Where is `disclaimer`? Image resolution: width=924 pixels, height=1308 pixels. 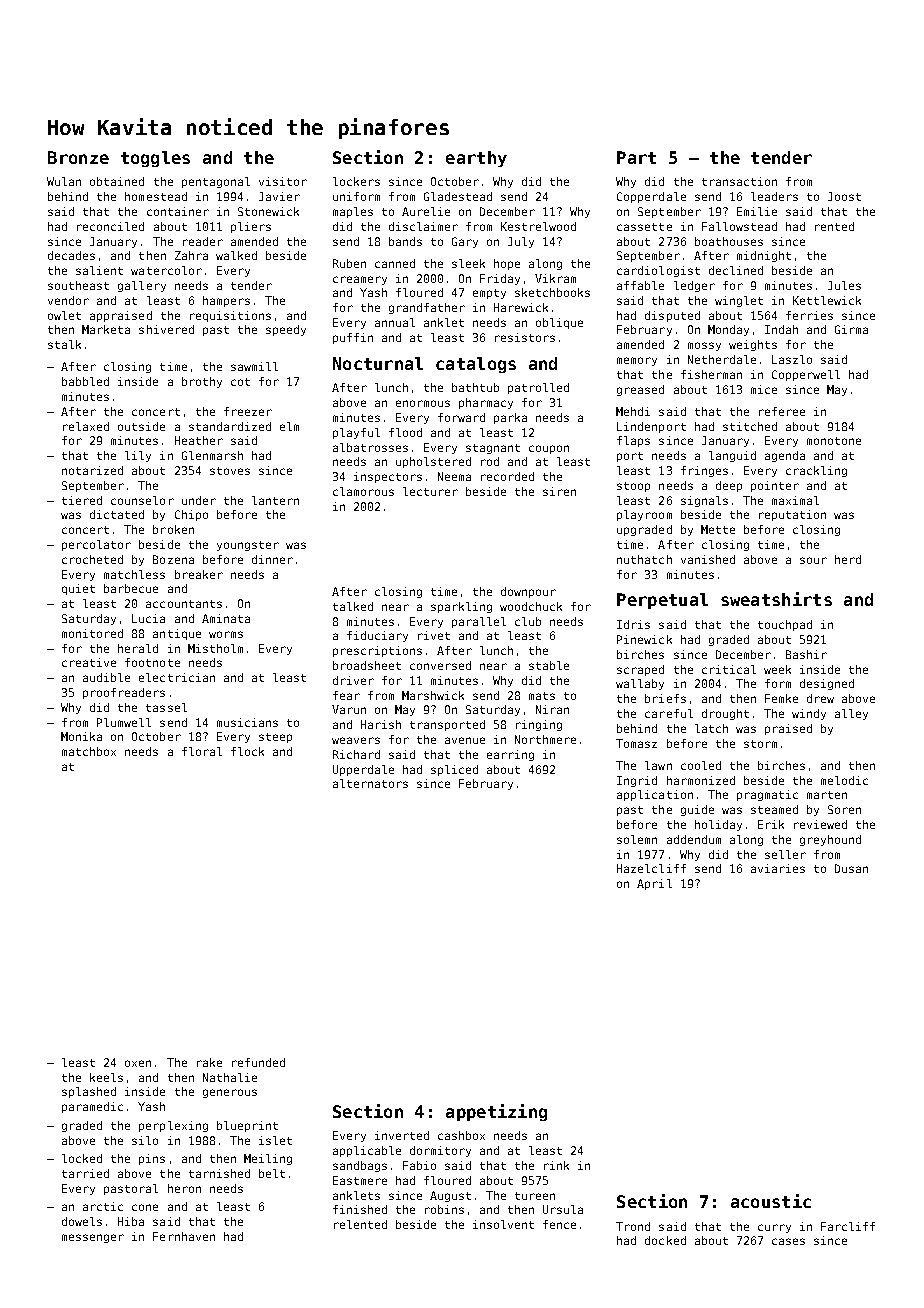 disclaimer is located at coordinates (423, 226).
